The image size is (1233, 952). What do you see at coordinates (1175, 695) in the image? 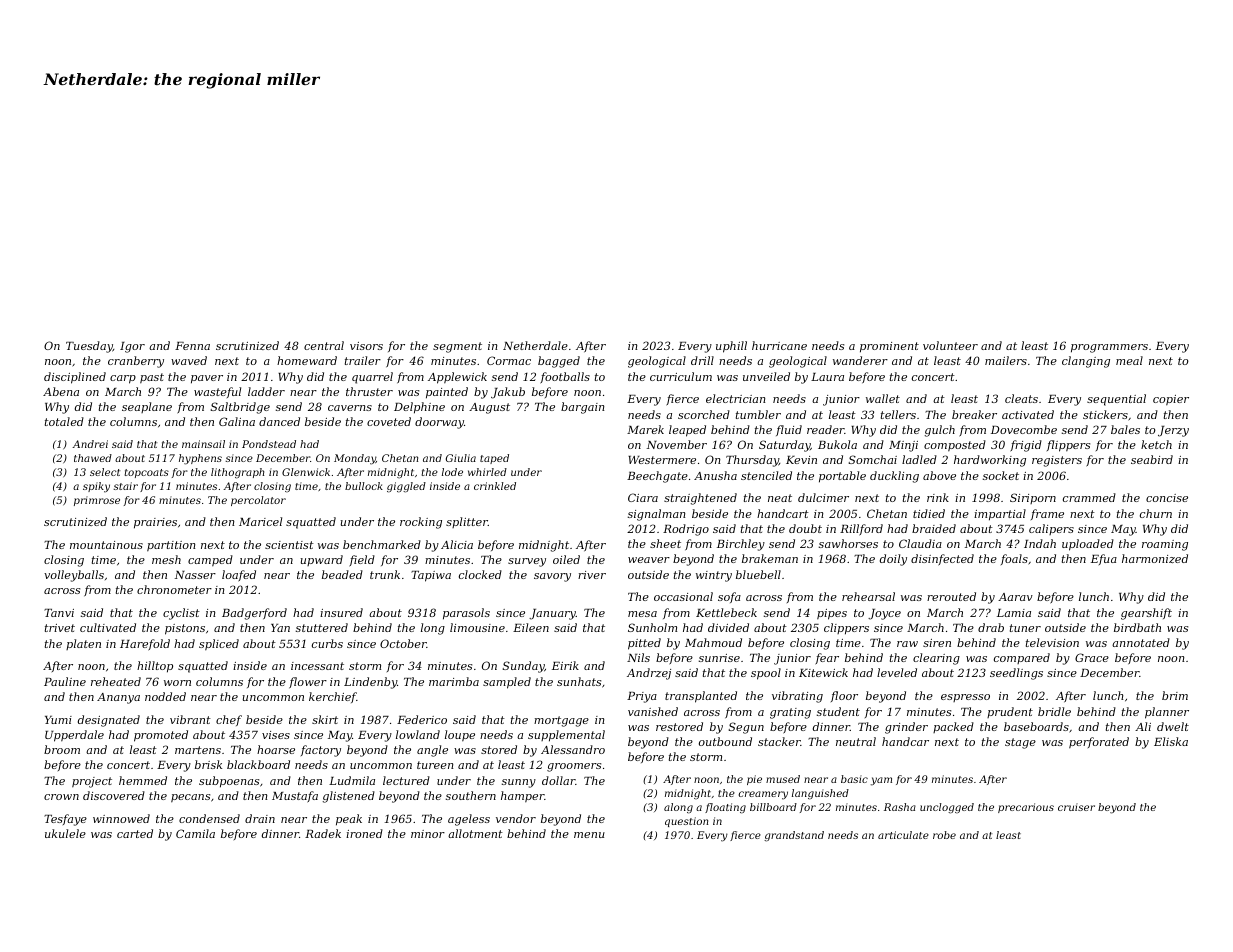
I see `brim` at bounding box center [1175, 695].
